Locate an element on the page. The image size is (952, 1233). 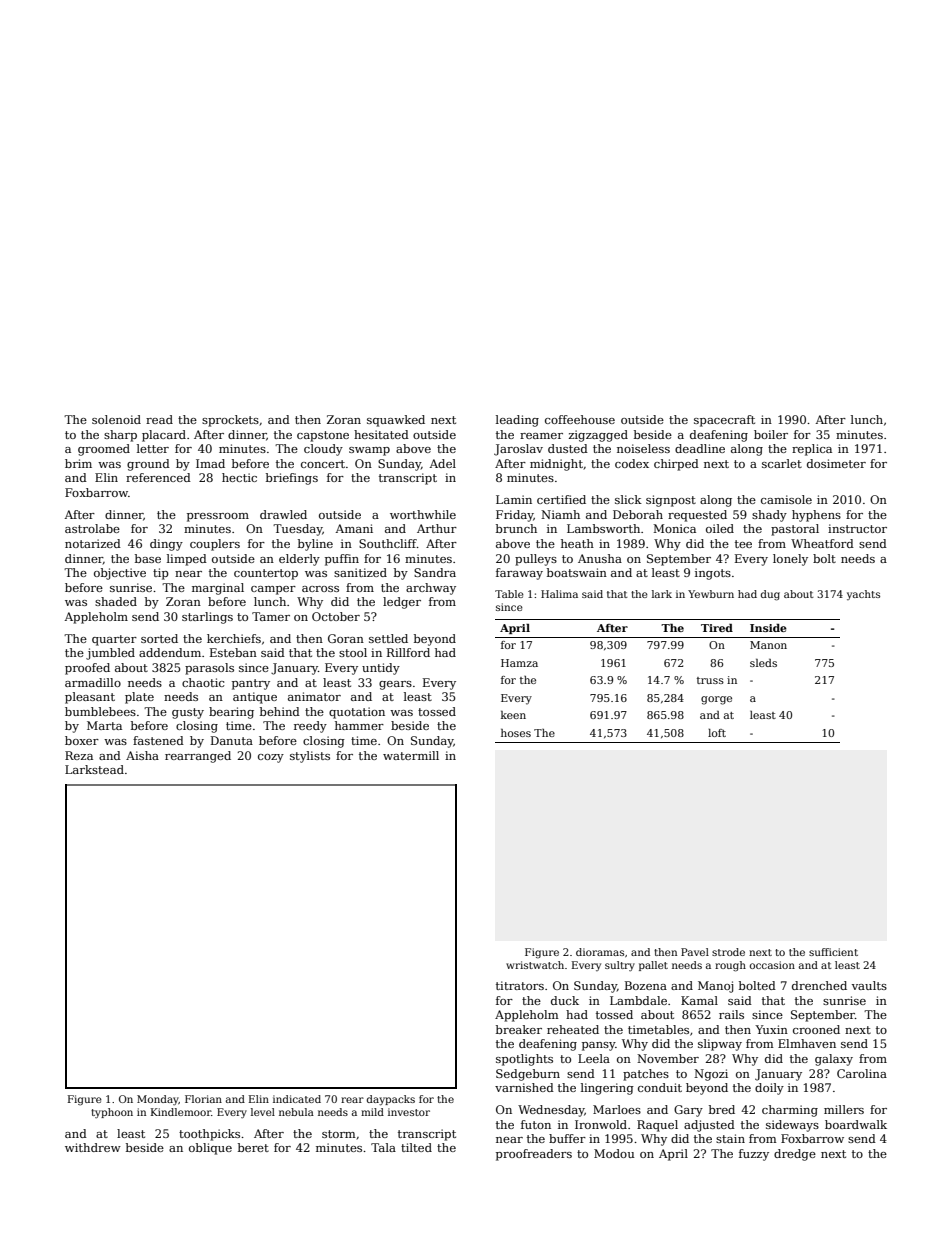
tilted is located at coordinates (416, 1147).
